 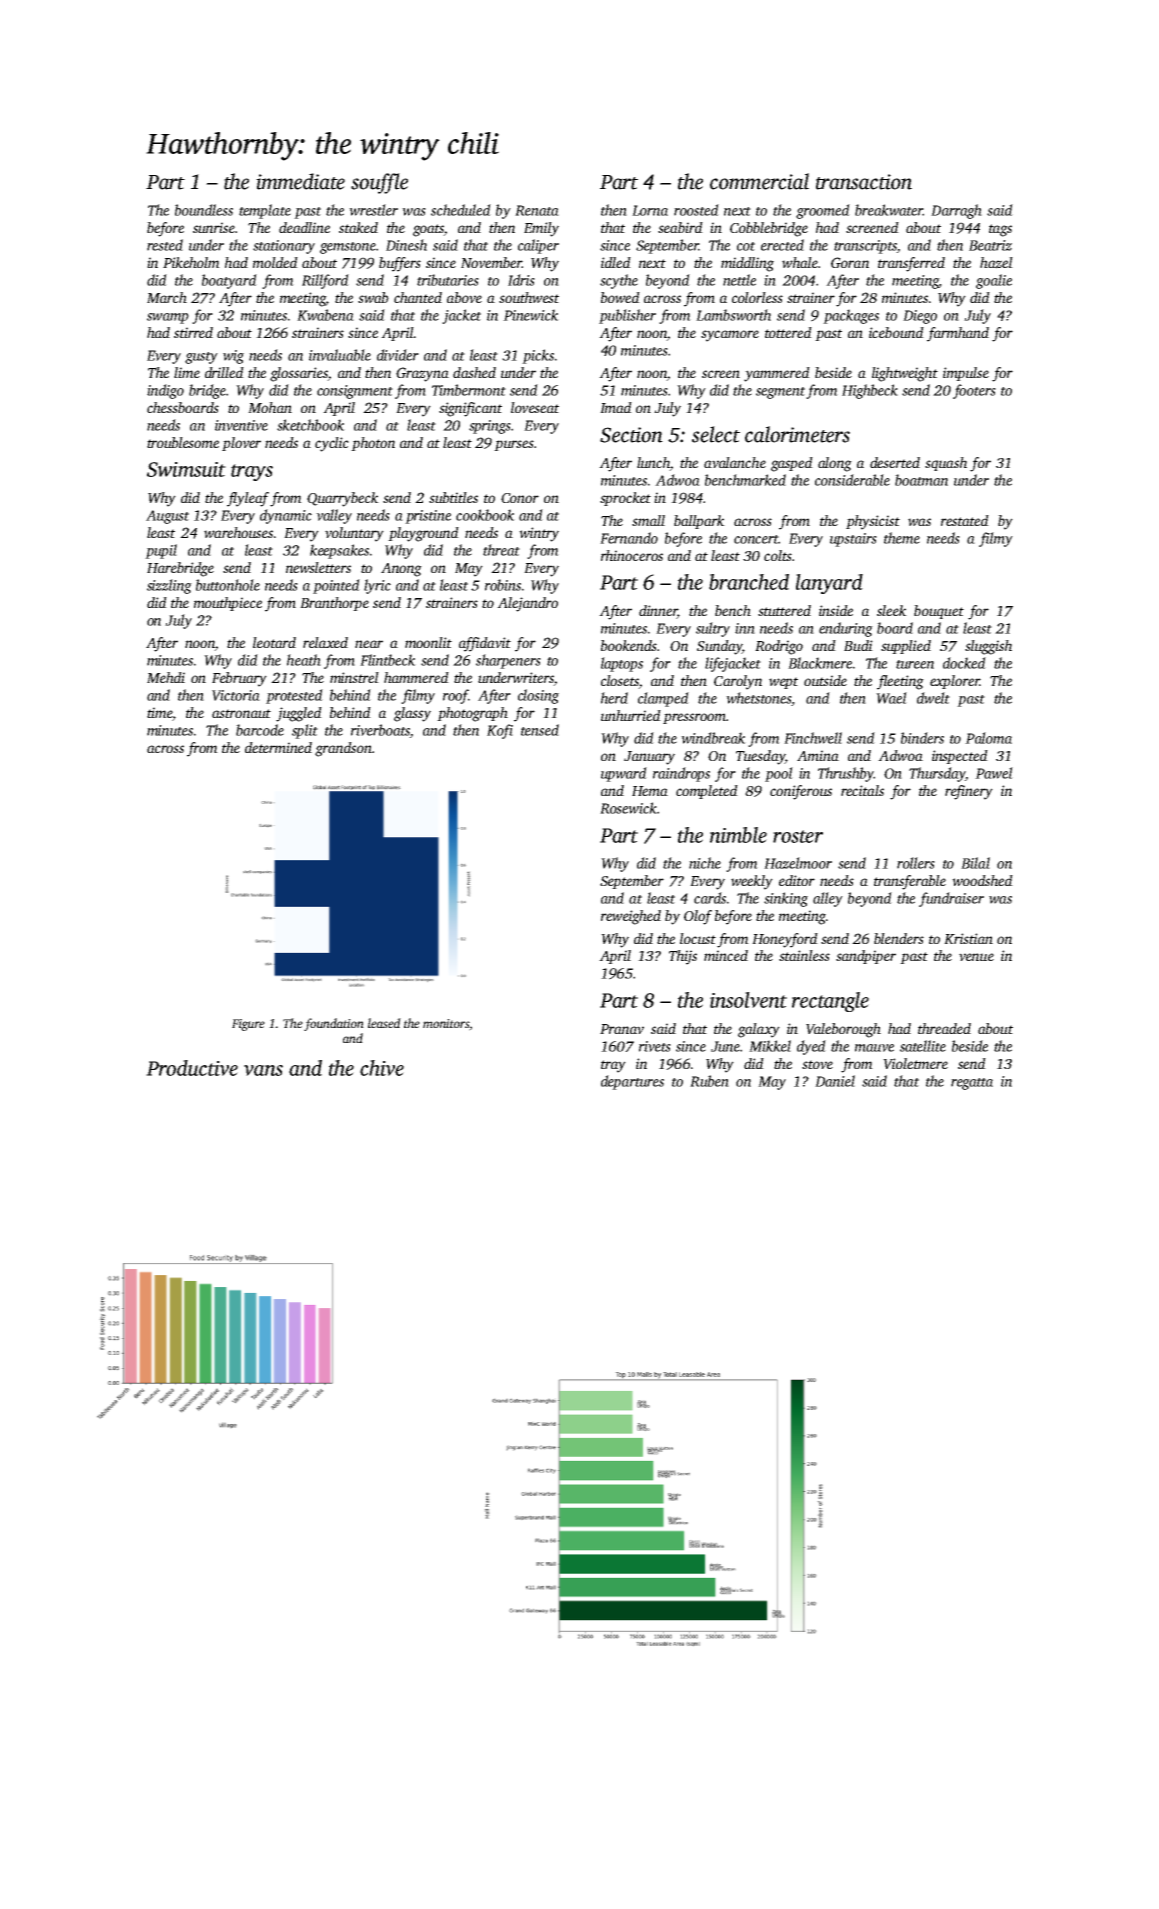 What do you see at coordinates (537, 210) in the screenshot?
I see `Renata` at bounding box center [537, 210].
